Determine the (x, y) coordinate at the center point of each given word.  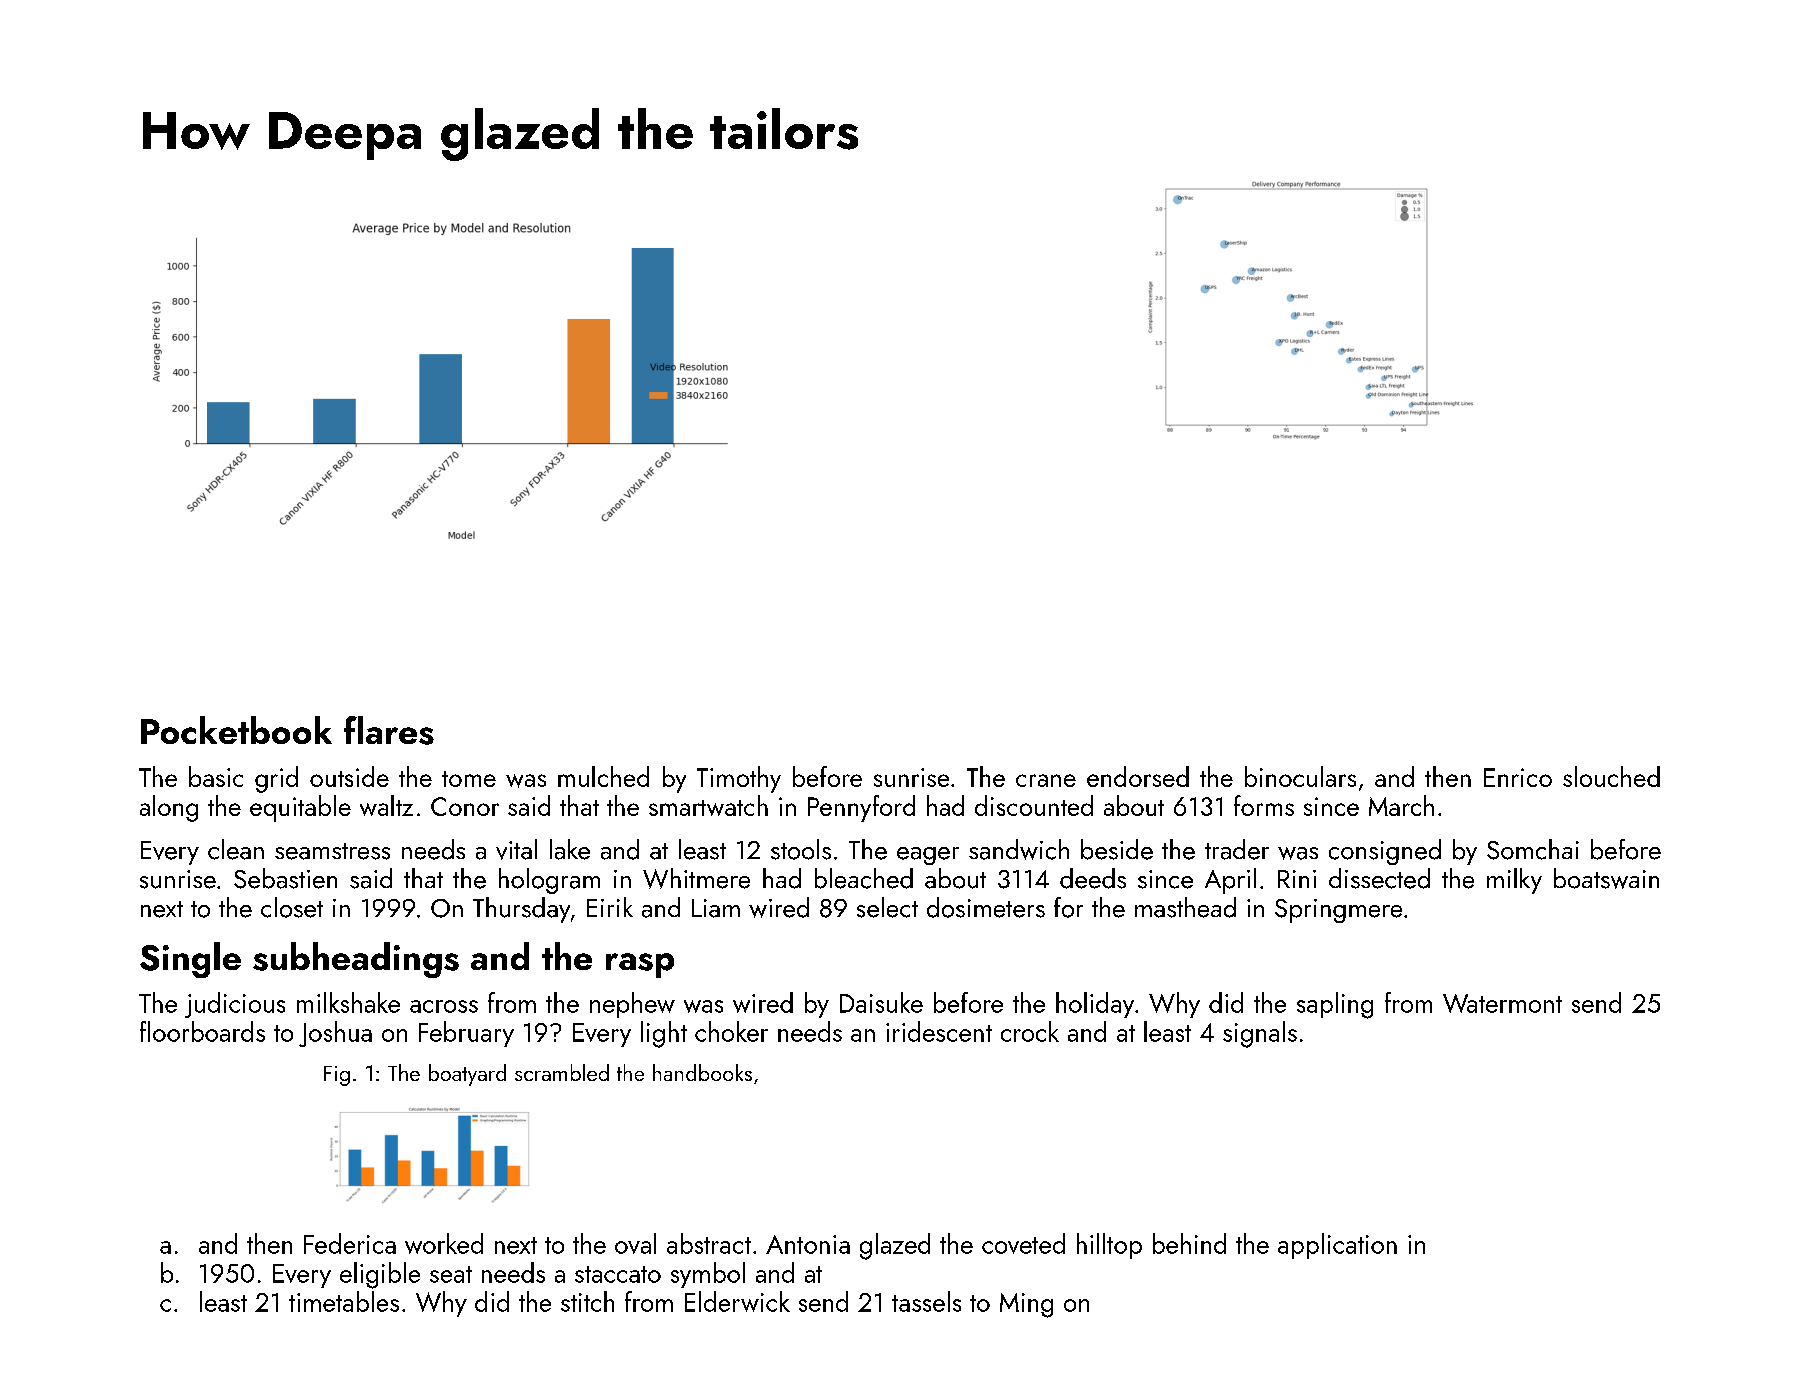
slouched (1611, 776)
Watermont (1502, 1003)
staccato (618, 1274)
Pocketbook (236, 730)
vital (516, 849)
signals (1260, 1034)
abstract (709, 1243)
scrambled (562, 1072)
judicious (235, 1005)
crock (1030, 1031)
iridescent (939, 1031)
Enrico (1518, 777)
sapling (1335, 1005)
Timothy (739, 779)
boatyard (467, 1075)
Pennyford (861, 808)
